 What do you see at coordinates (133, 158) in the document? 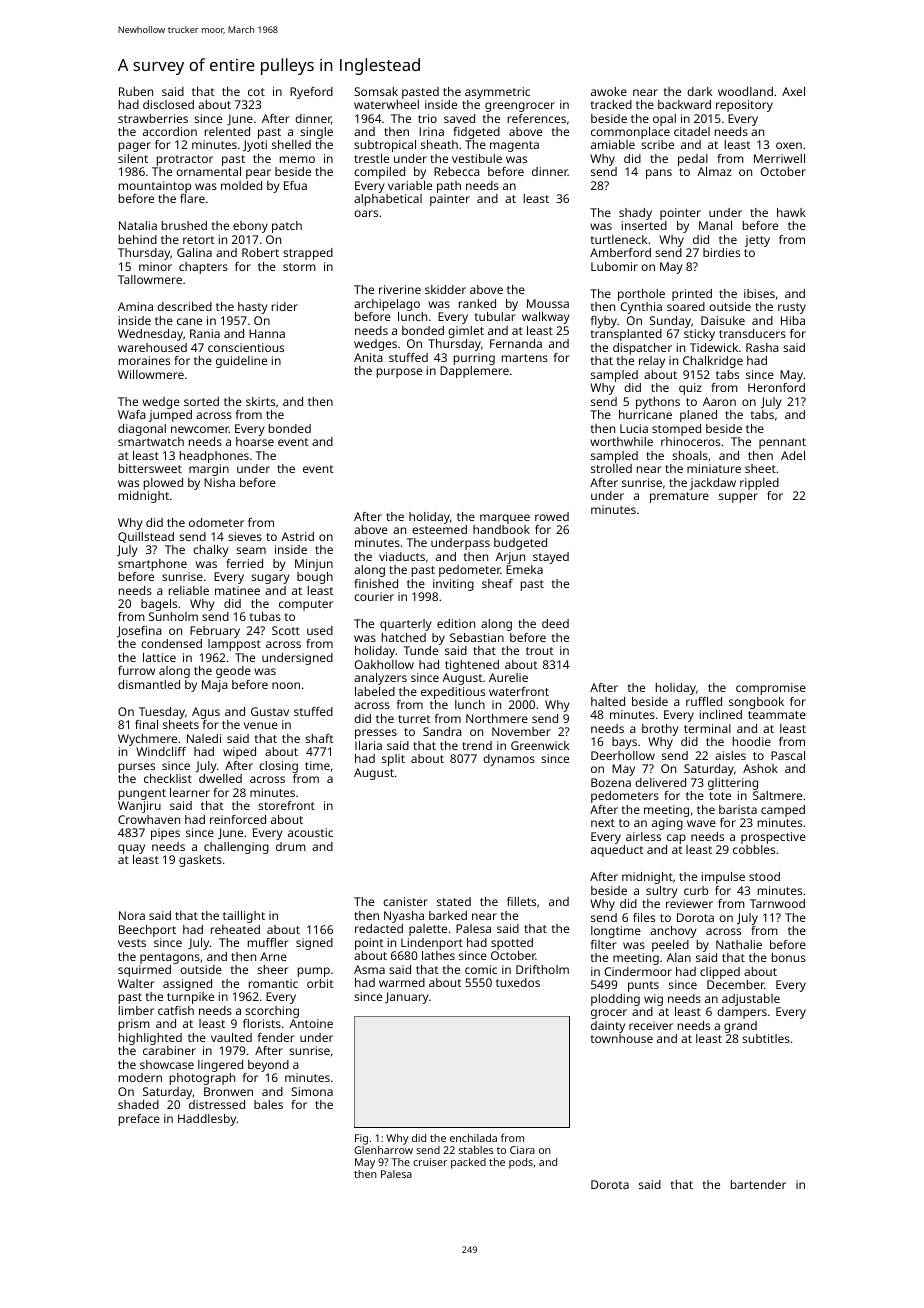
I see `silent` at bounding box center [133, 158].
